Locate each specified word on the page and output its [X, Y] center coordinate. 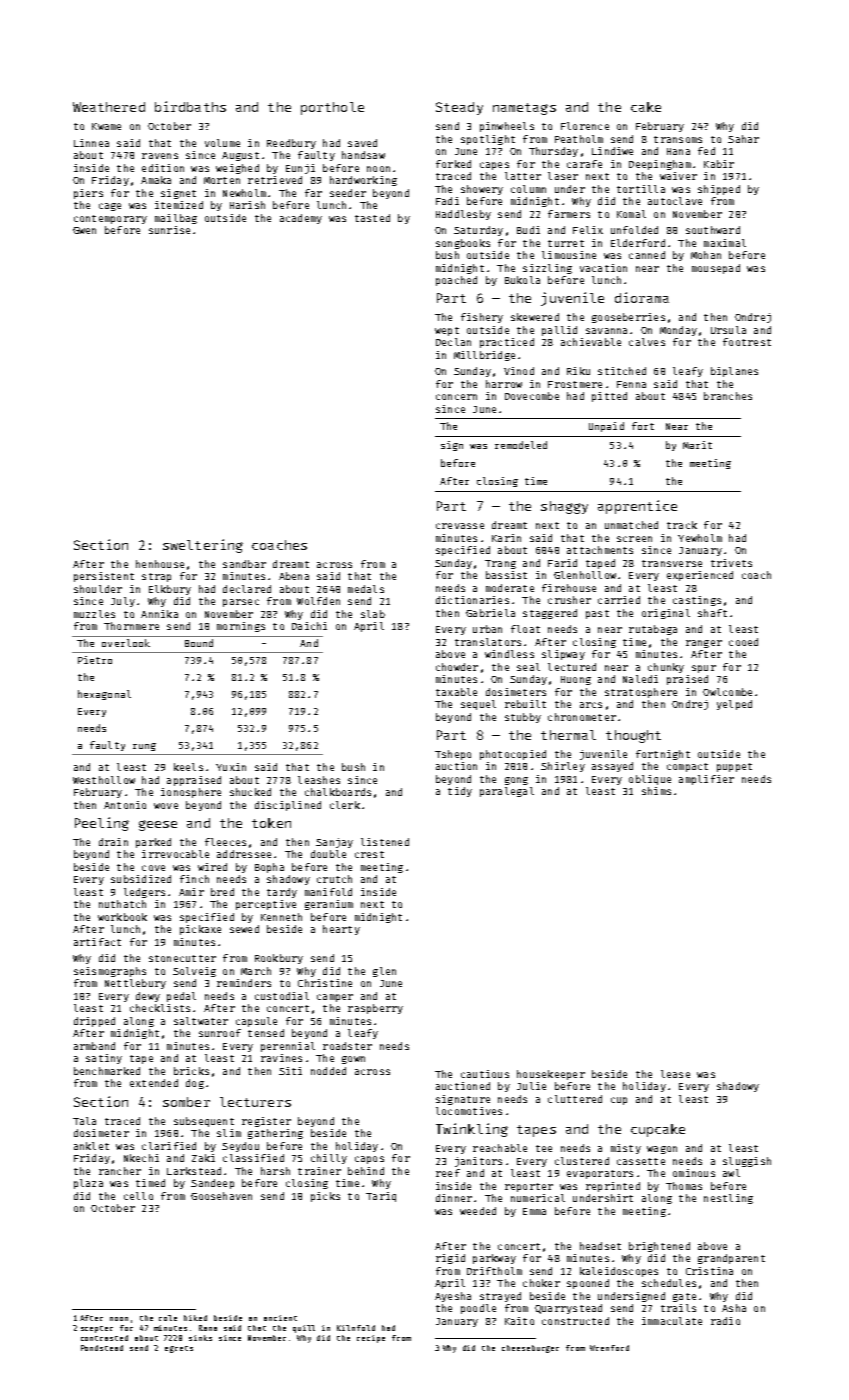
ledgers [144, 893]
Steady [459, 108]
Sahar [743, 139]
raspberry [375, 1009]
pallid [559, 331]
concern [456, 397]
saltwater [201, 1021]
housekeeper [551, 1075]
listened [385, 842]
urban [487, 629]
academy [301, 219]
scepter [97, 1329]
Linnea [91, 143]
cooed [743, 642]
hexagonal [104, 695]
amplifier [706, 780]
